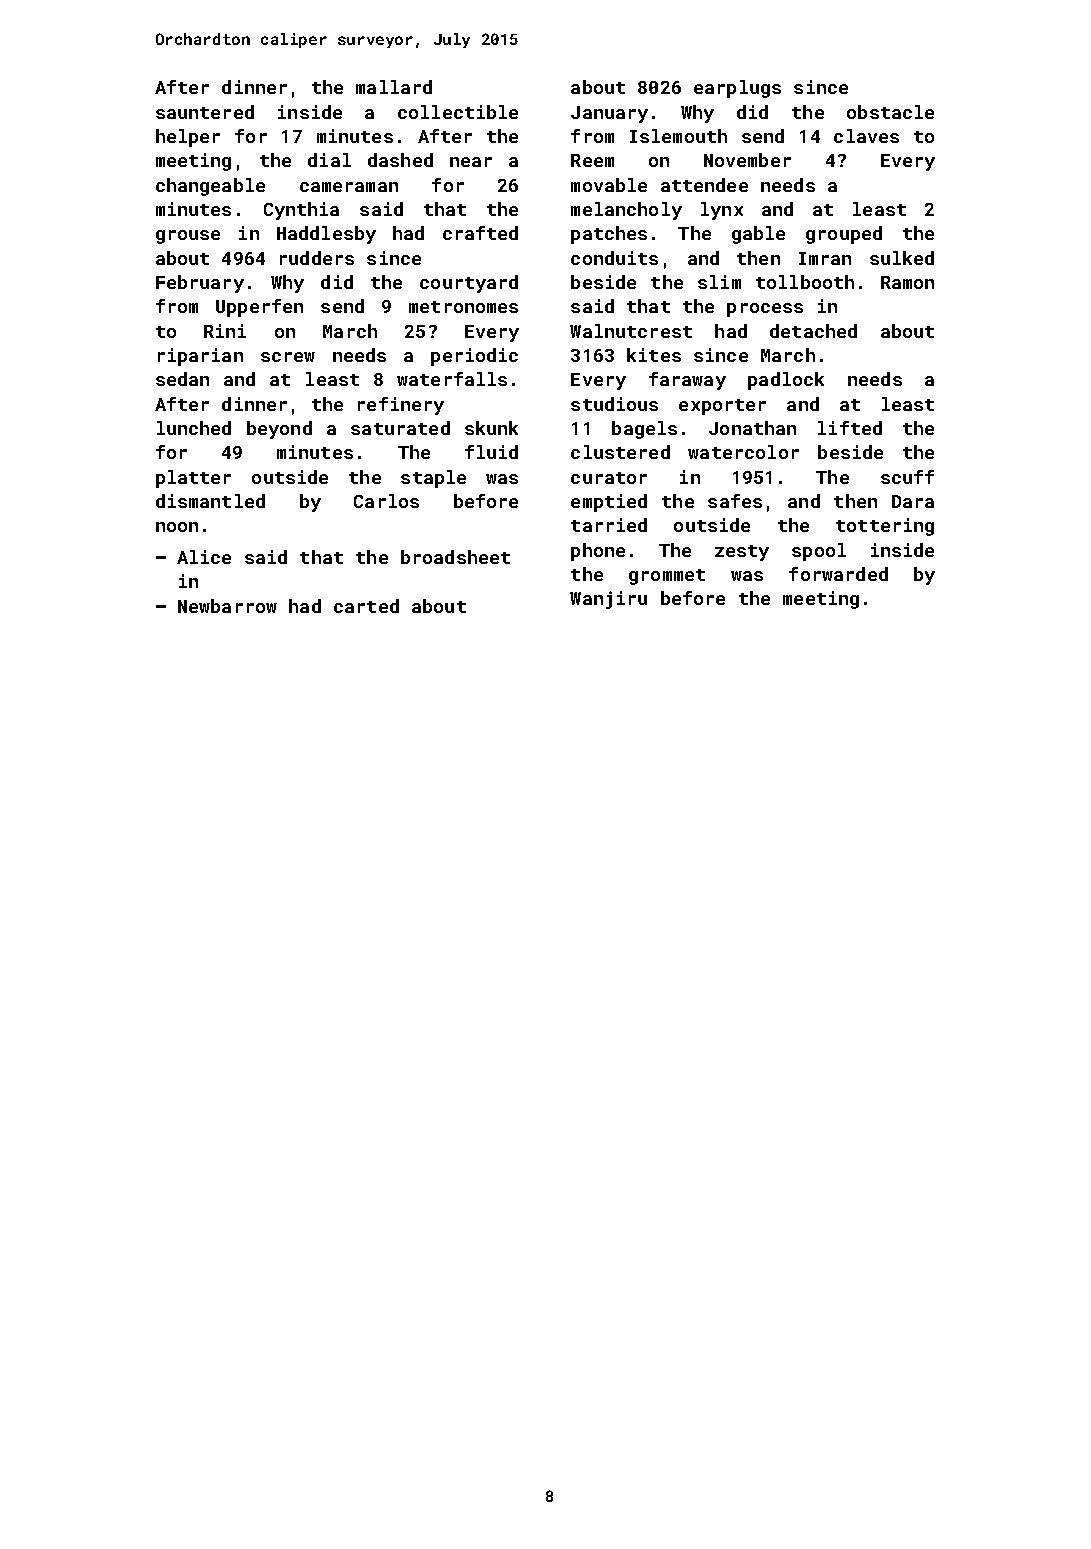  I want to click on collectible, so click(458, 112).
